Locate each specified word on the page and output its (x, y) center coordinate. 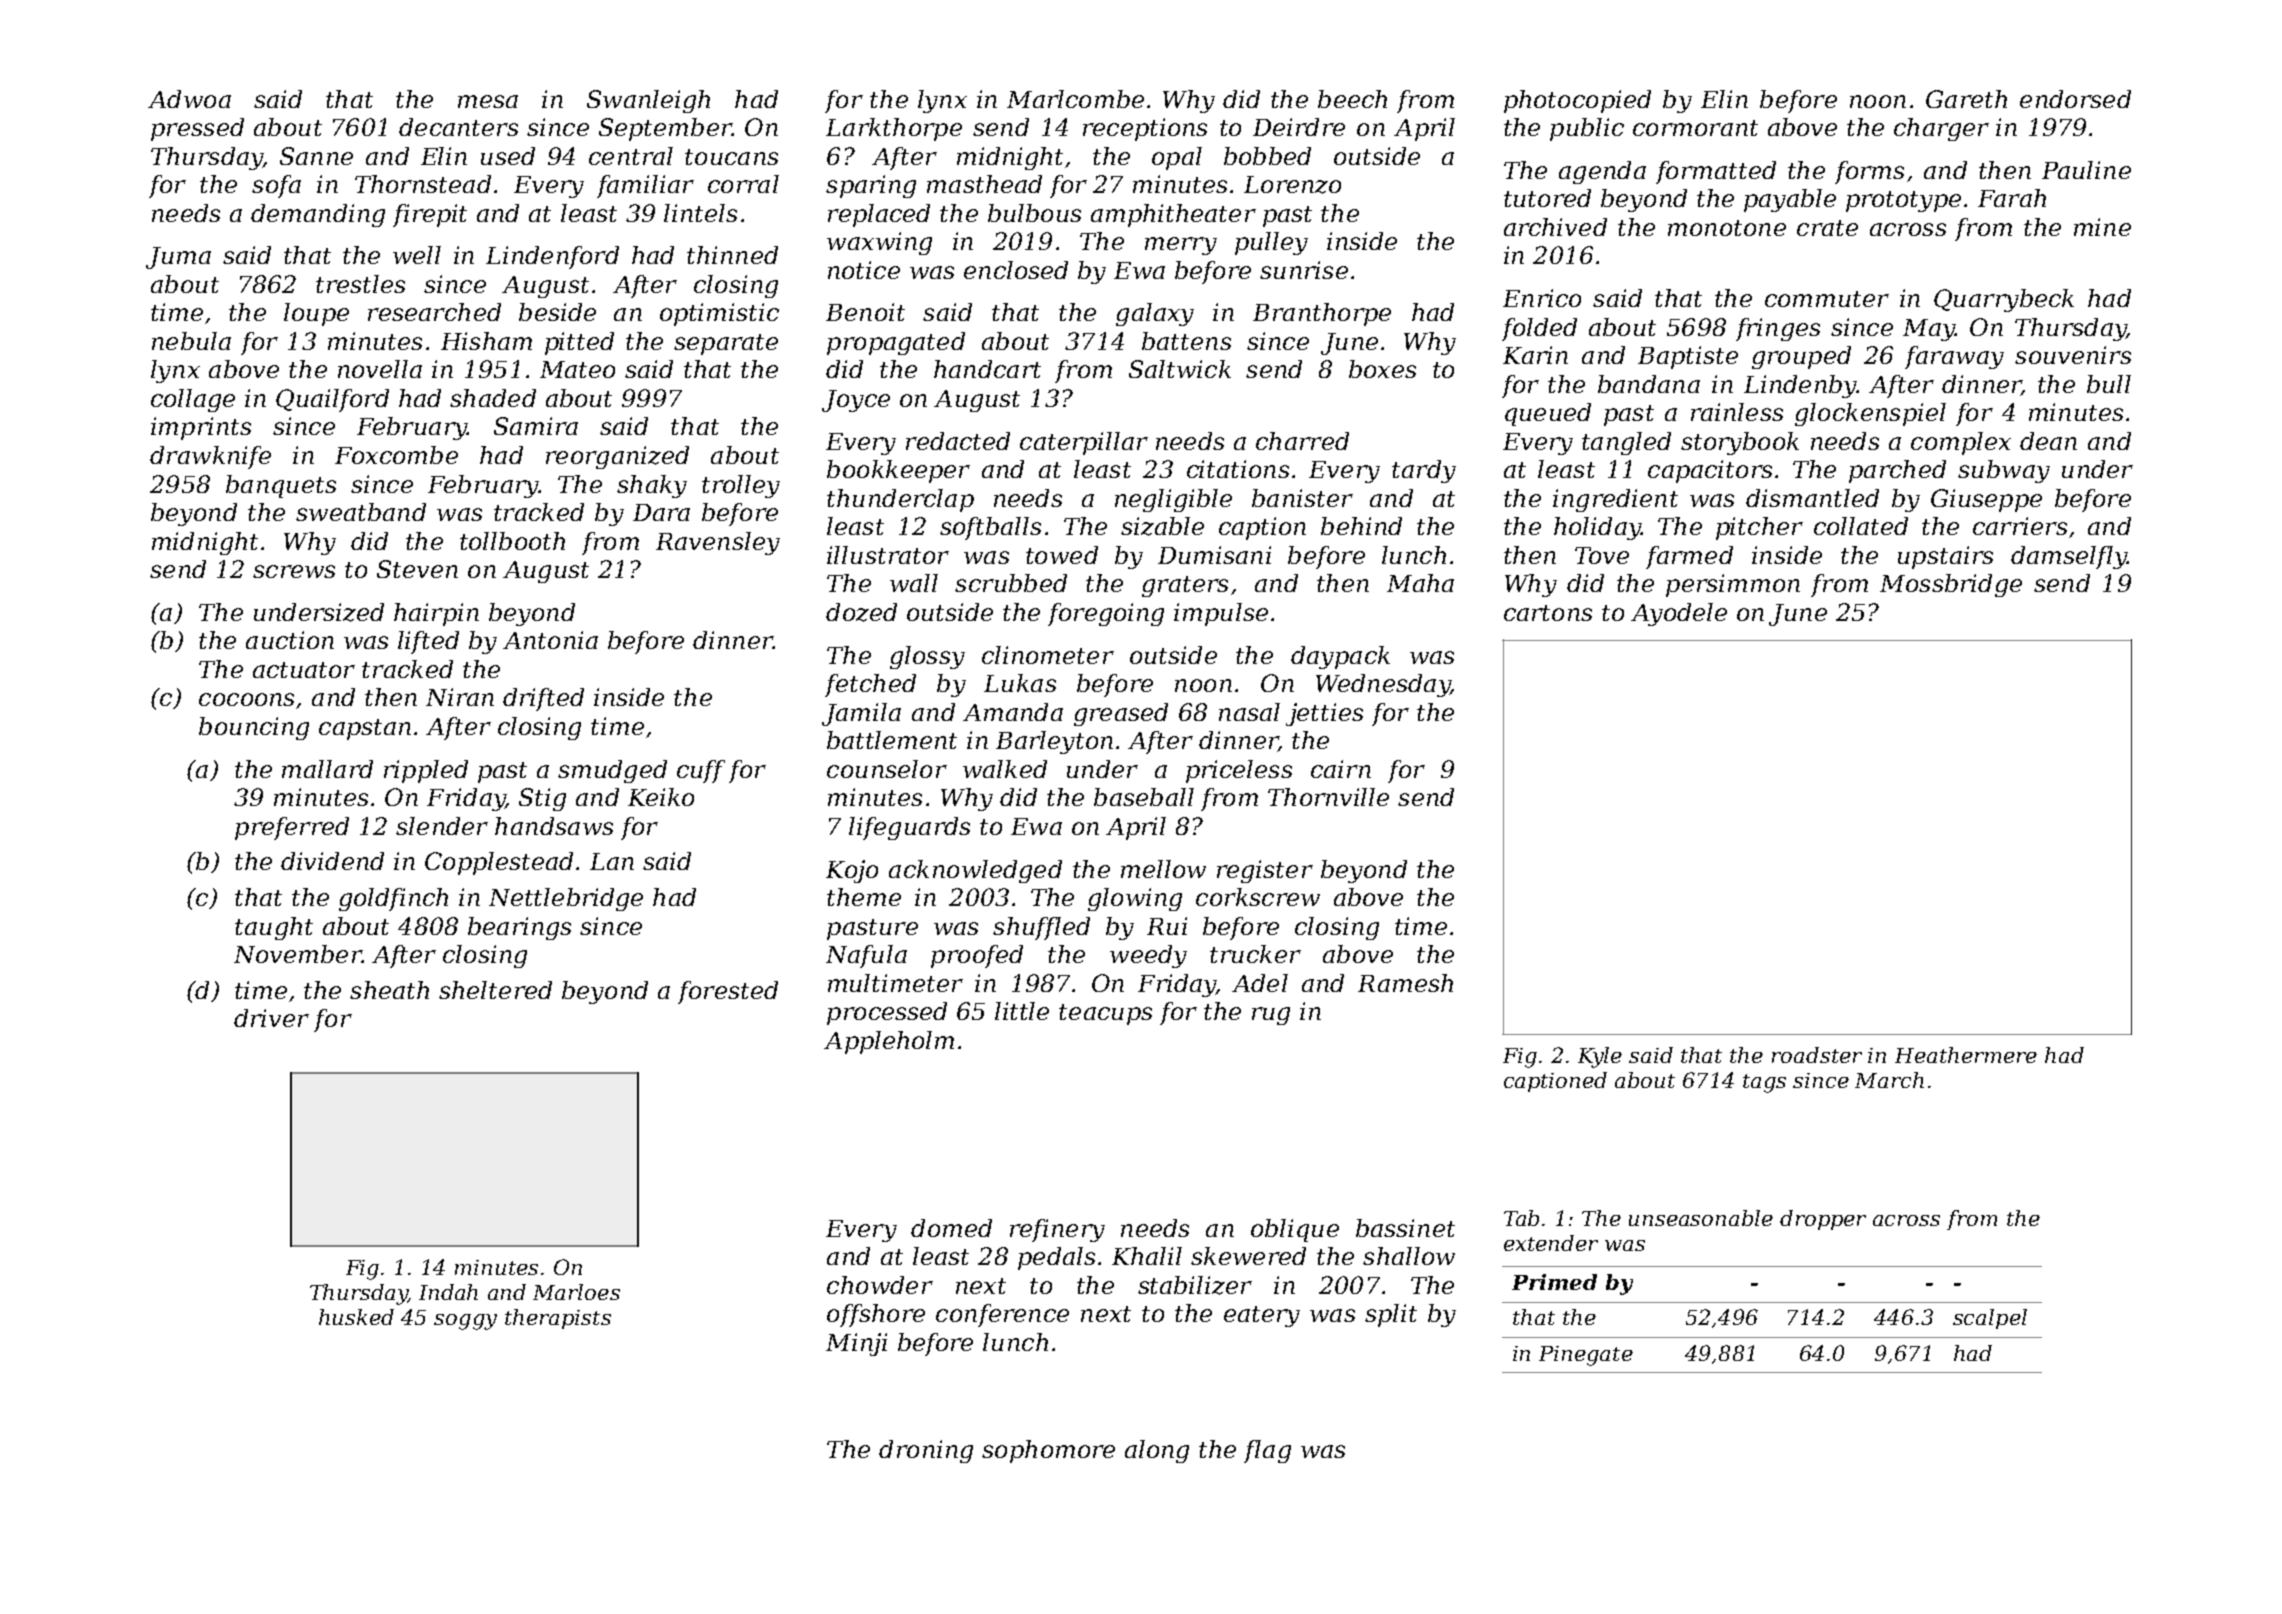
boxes (1382, 369)
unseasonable (1701, 1218)
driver (271, 1018)
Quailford (332, 400)
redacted (958, 441)
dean (2048, 441)
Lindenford (552, 257)
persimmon (1733, 585)
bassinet (1405, 1228)
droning (926, 1451)
